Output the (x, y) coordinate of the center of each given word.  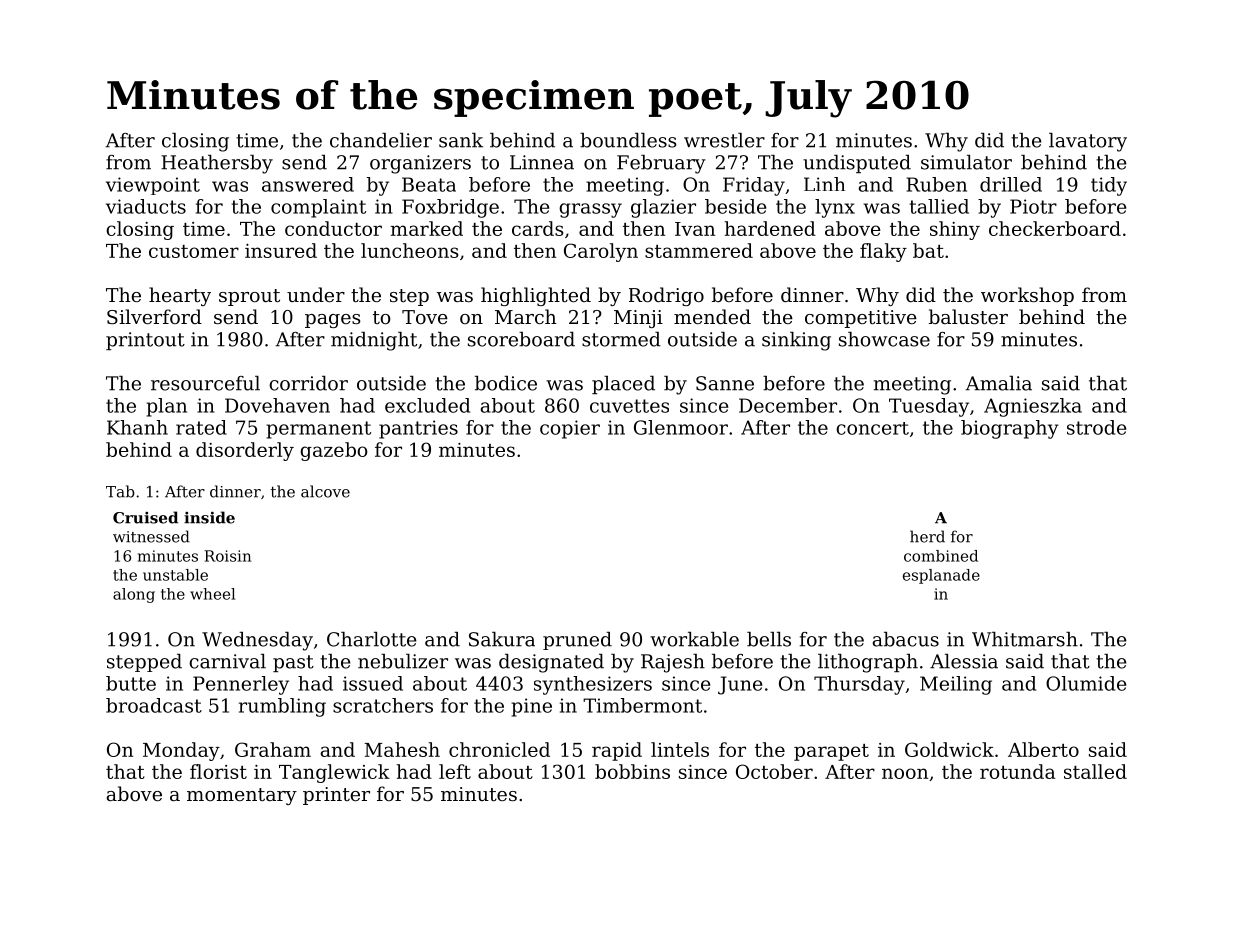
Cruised (145, 517)
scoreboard (521, 339)
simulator (966, 162)
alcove (325, 491)
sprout (249, 297)
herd (927, 536)
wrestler (724, 140)
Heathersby (217, 164)
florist (218, 771)
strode (1096, 427)
